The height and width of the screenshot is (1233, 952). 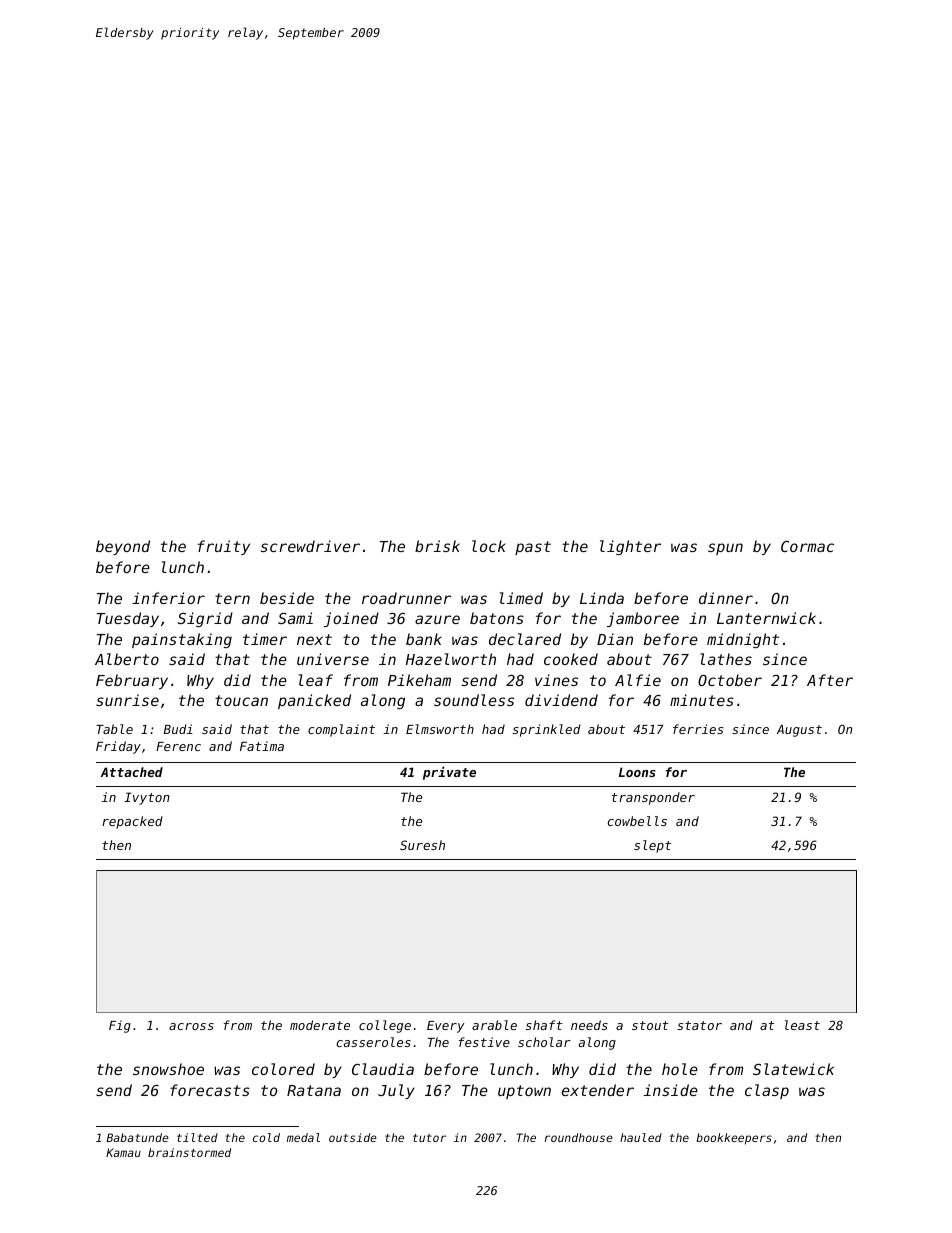 I want to click on dinner, so click(x=726, y=598).
